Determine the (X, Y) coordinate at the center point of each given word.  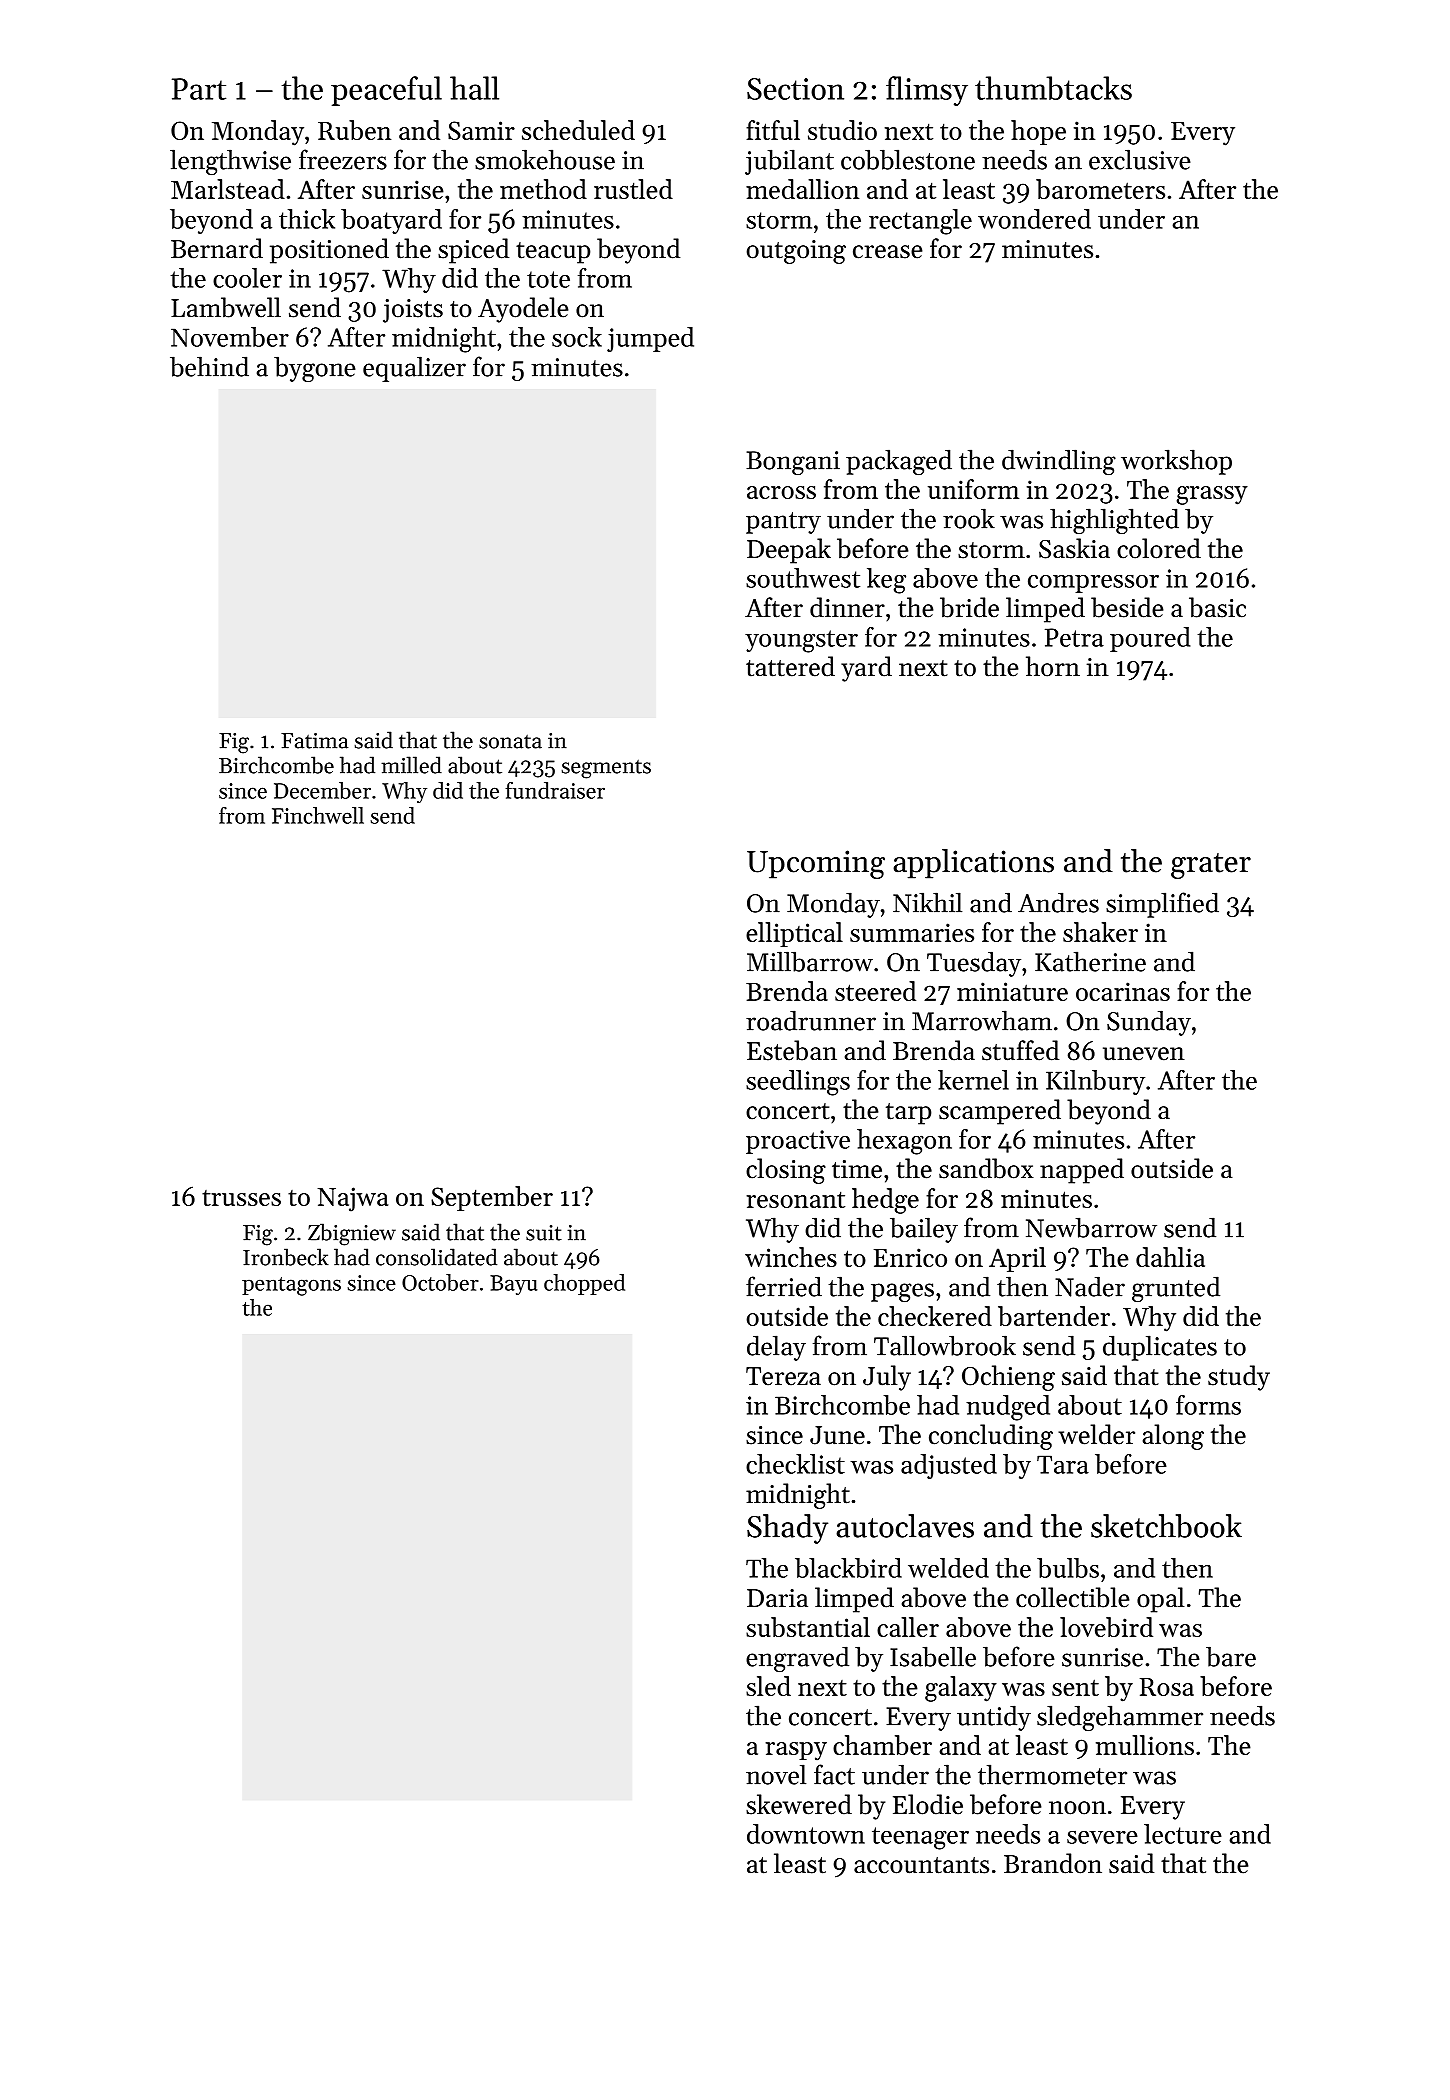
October (440, 1282)
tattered (790, 666)
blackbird (848, 1568)
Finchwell (318, 815)
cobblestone (908, 159)
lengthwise (230, 162)
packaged (899, 462)
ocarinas (1123, 991)
